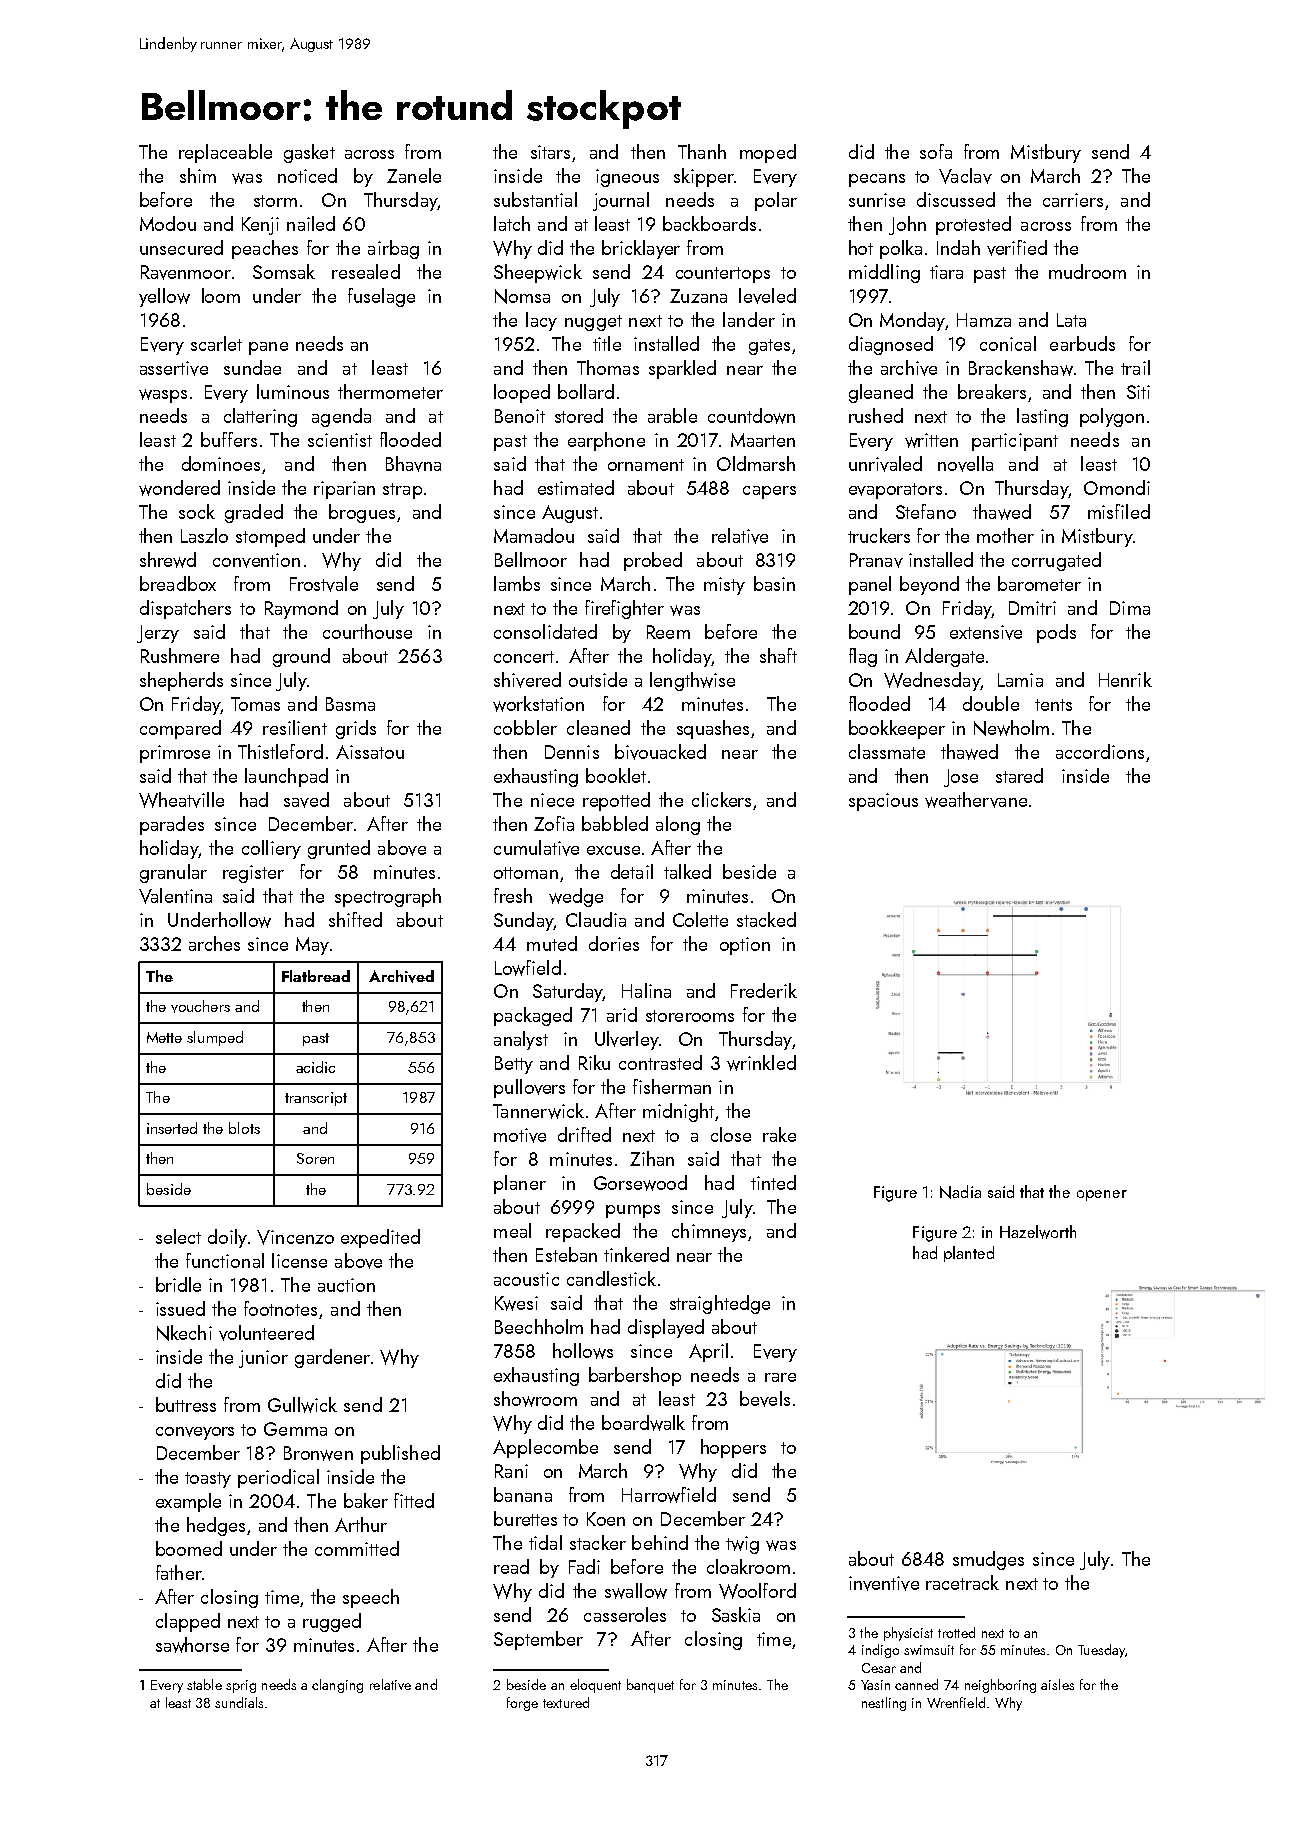 The width and height of the screenshot is (1290, 1824). I want to click on breakers, so click(992, 391).
